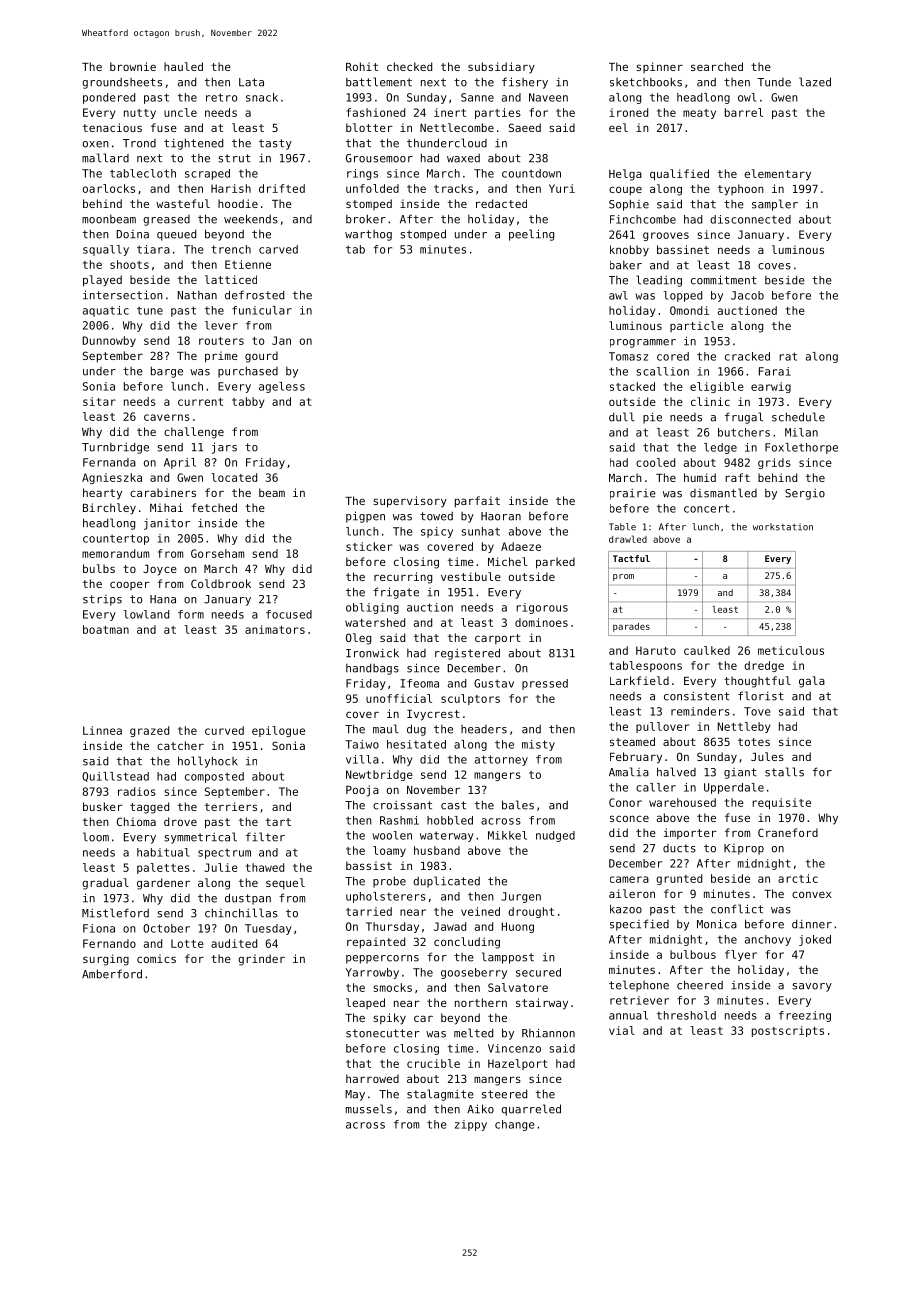 This document has height=1308, width=924. What do you see at coordinates (102, 730) in the document?
I see `Linnea` at bounding box center [102, 730].
